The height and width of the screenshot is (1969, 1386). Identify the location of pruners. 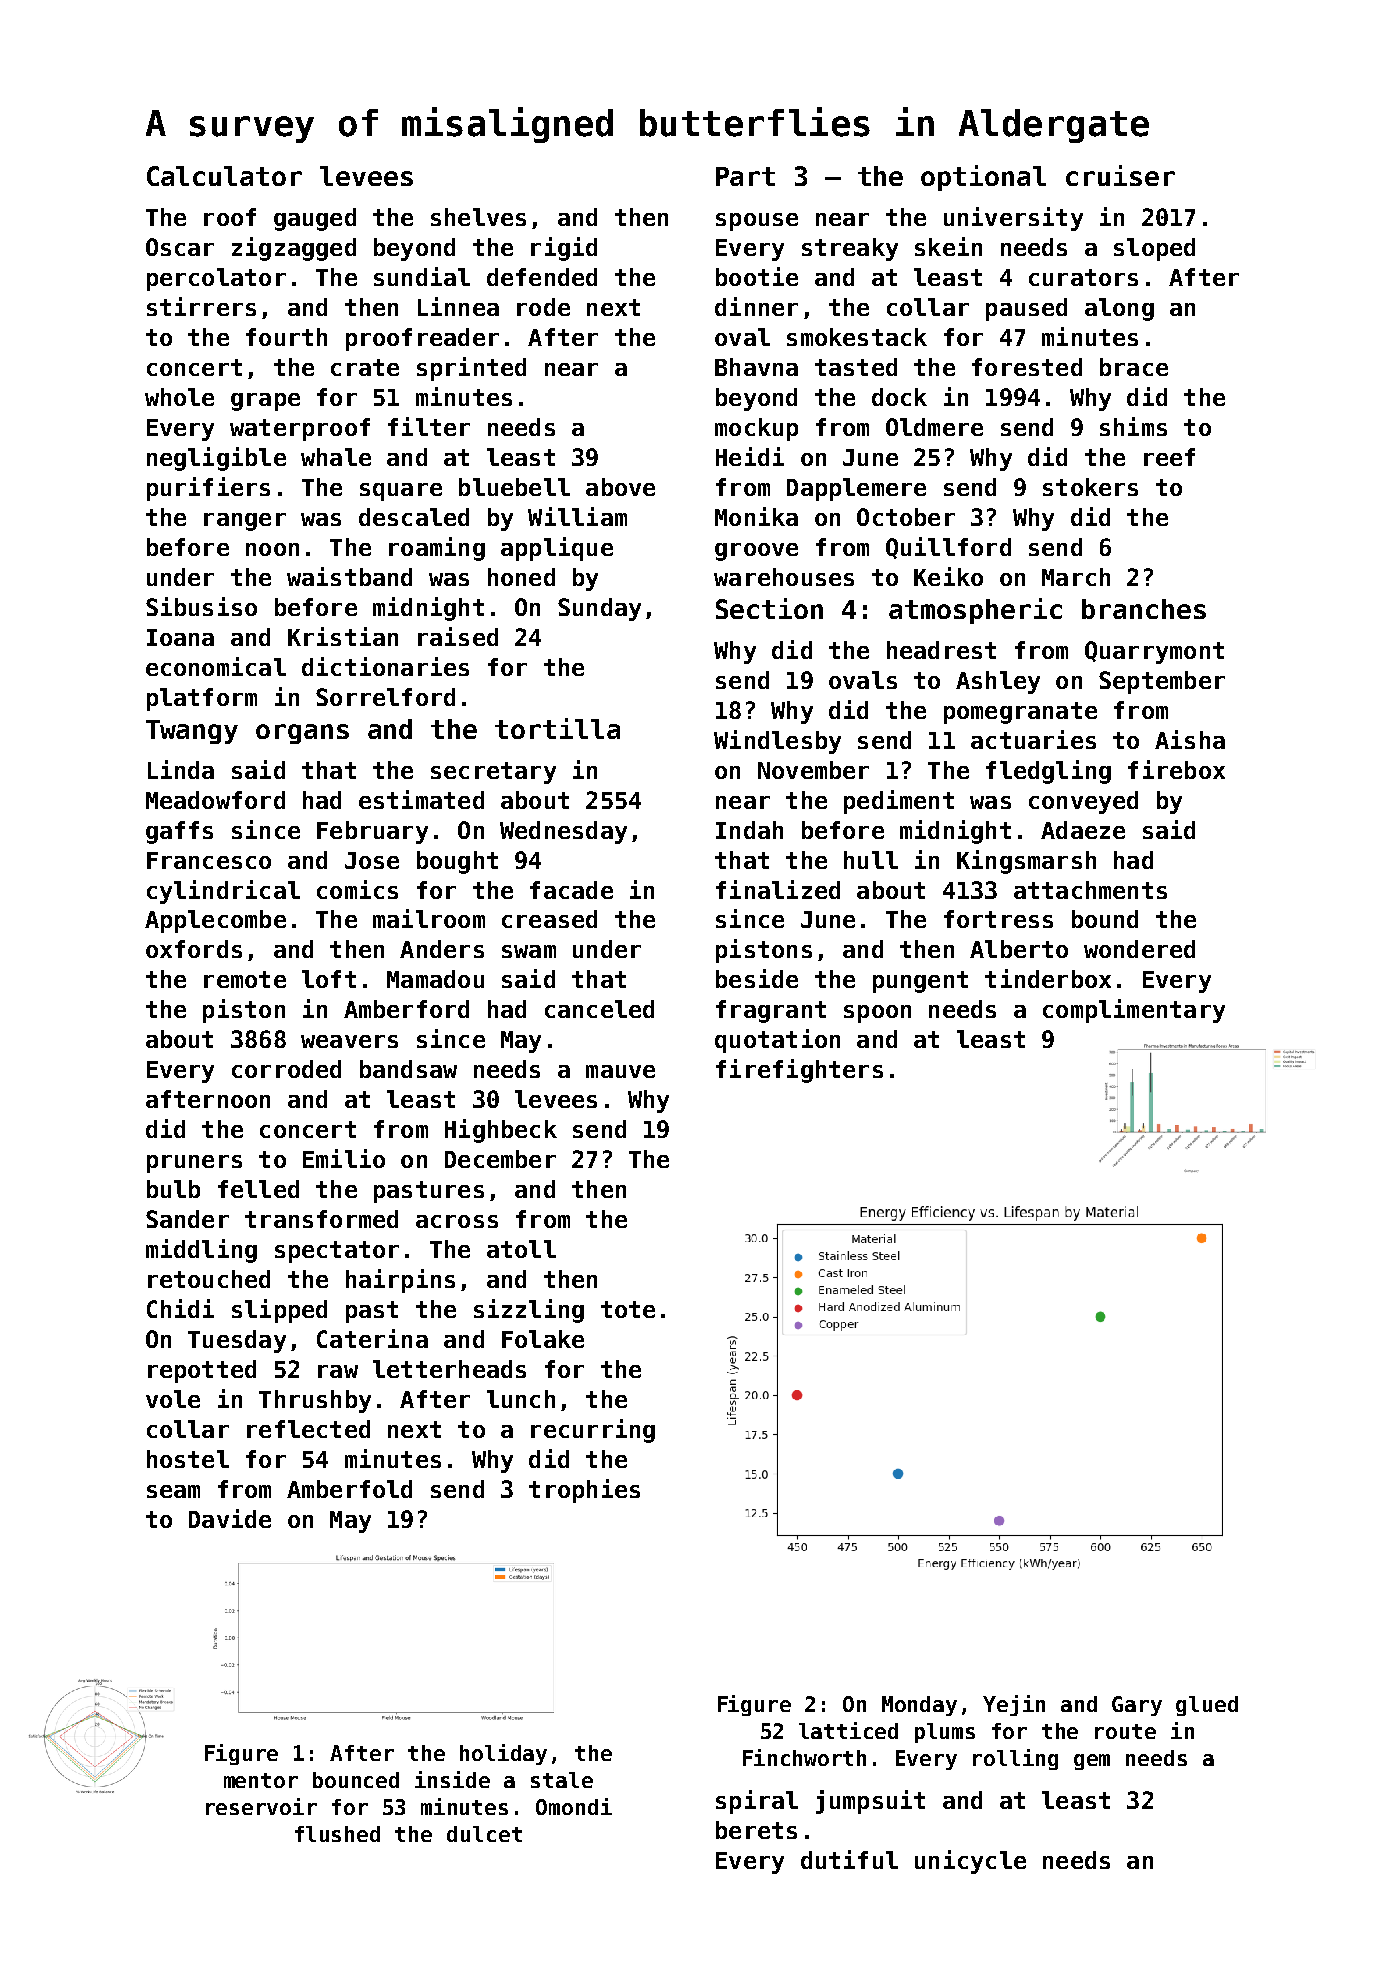
(194, 1164).
